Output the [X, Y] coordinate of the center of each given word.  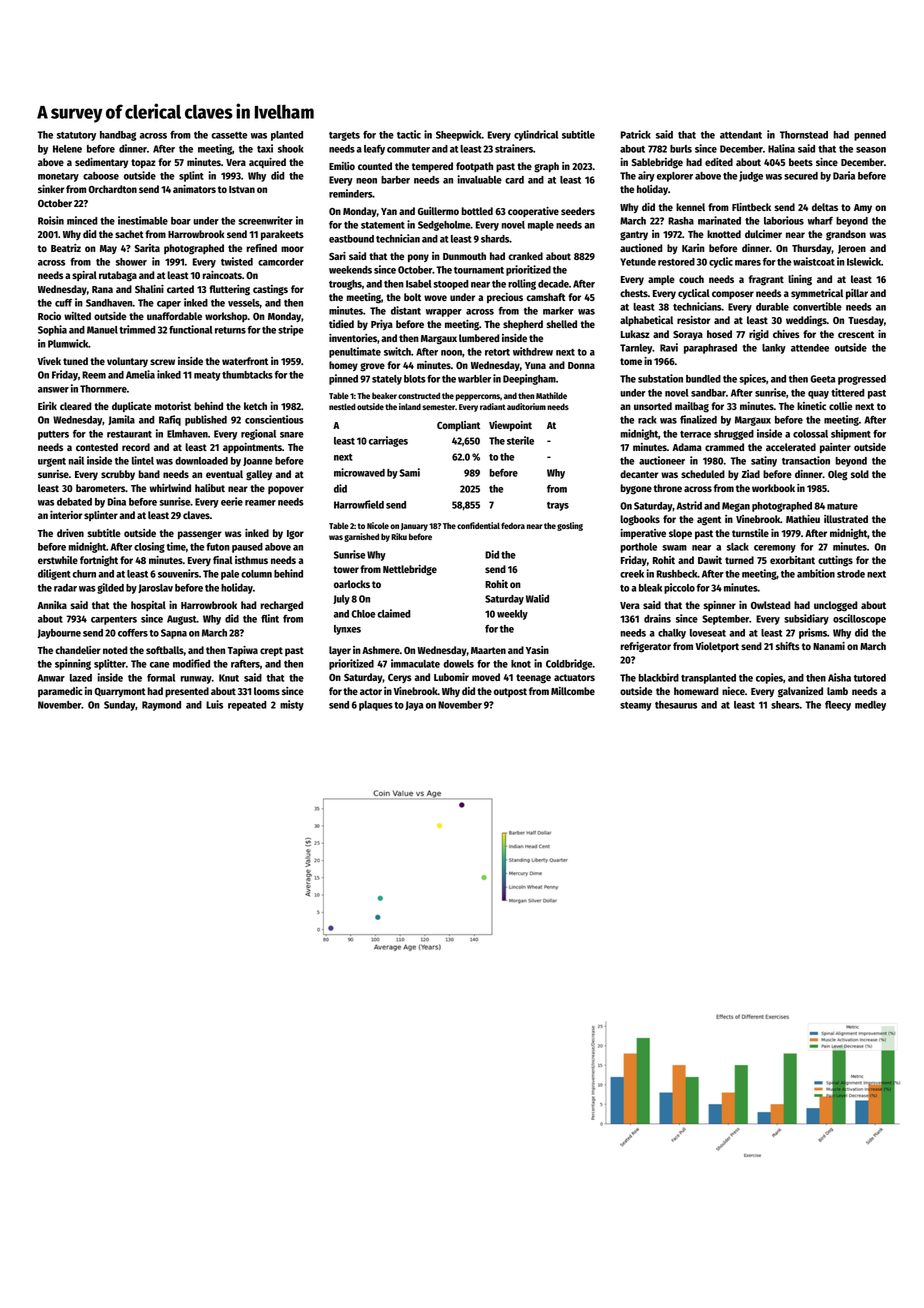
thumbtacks [247, 375]
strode [851, 574]
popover [286, 490]
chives [786, 334]
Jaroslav [155, 588]
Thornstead [804, 135]
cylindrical [536, 135]
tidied [341, 324]
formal [161, 678]
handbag [118, 136]
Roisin [51, 220]
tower [346, 569]
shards [495, 239]
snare [292, 435]
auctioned [641, 248]
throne [668, 488]
